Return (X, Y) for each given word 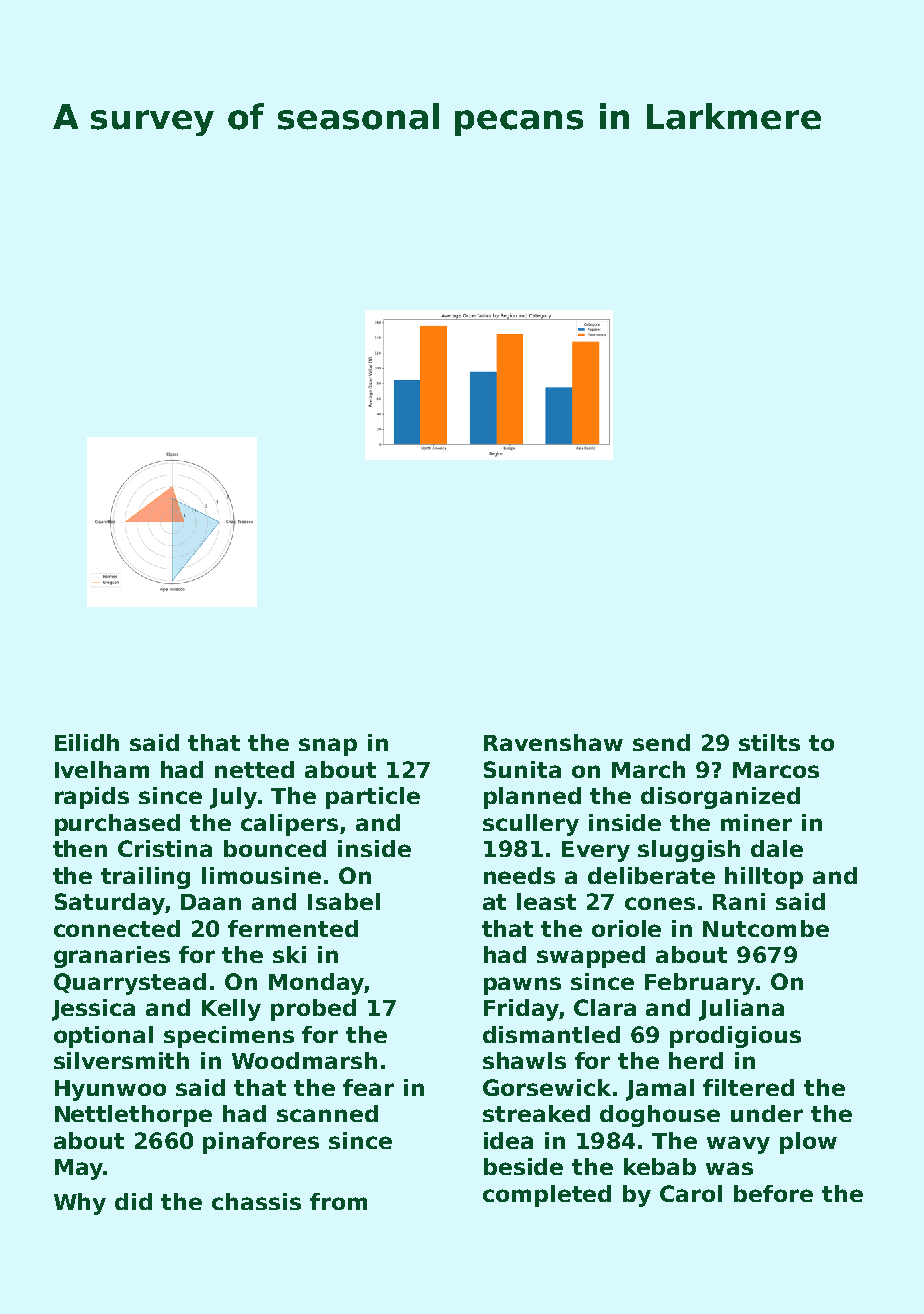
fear (368, 1087)
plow (808, 1143)
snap (328, 747)
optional (103, 1037)
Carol (691, 1193)
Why (80, 1204)
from (338, 1201)
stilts (769, 742)
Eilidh (87, 742)
